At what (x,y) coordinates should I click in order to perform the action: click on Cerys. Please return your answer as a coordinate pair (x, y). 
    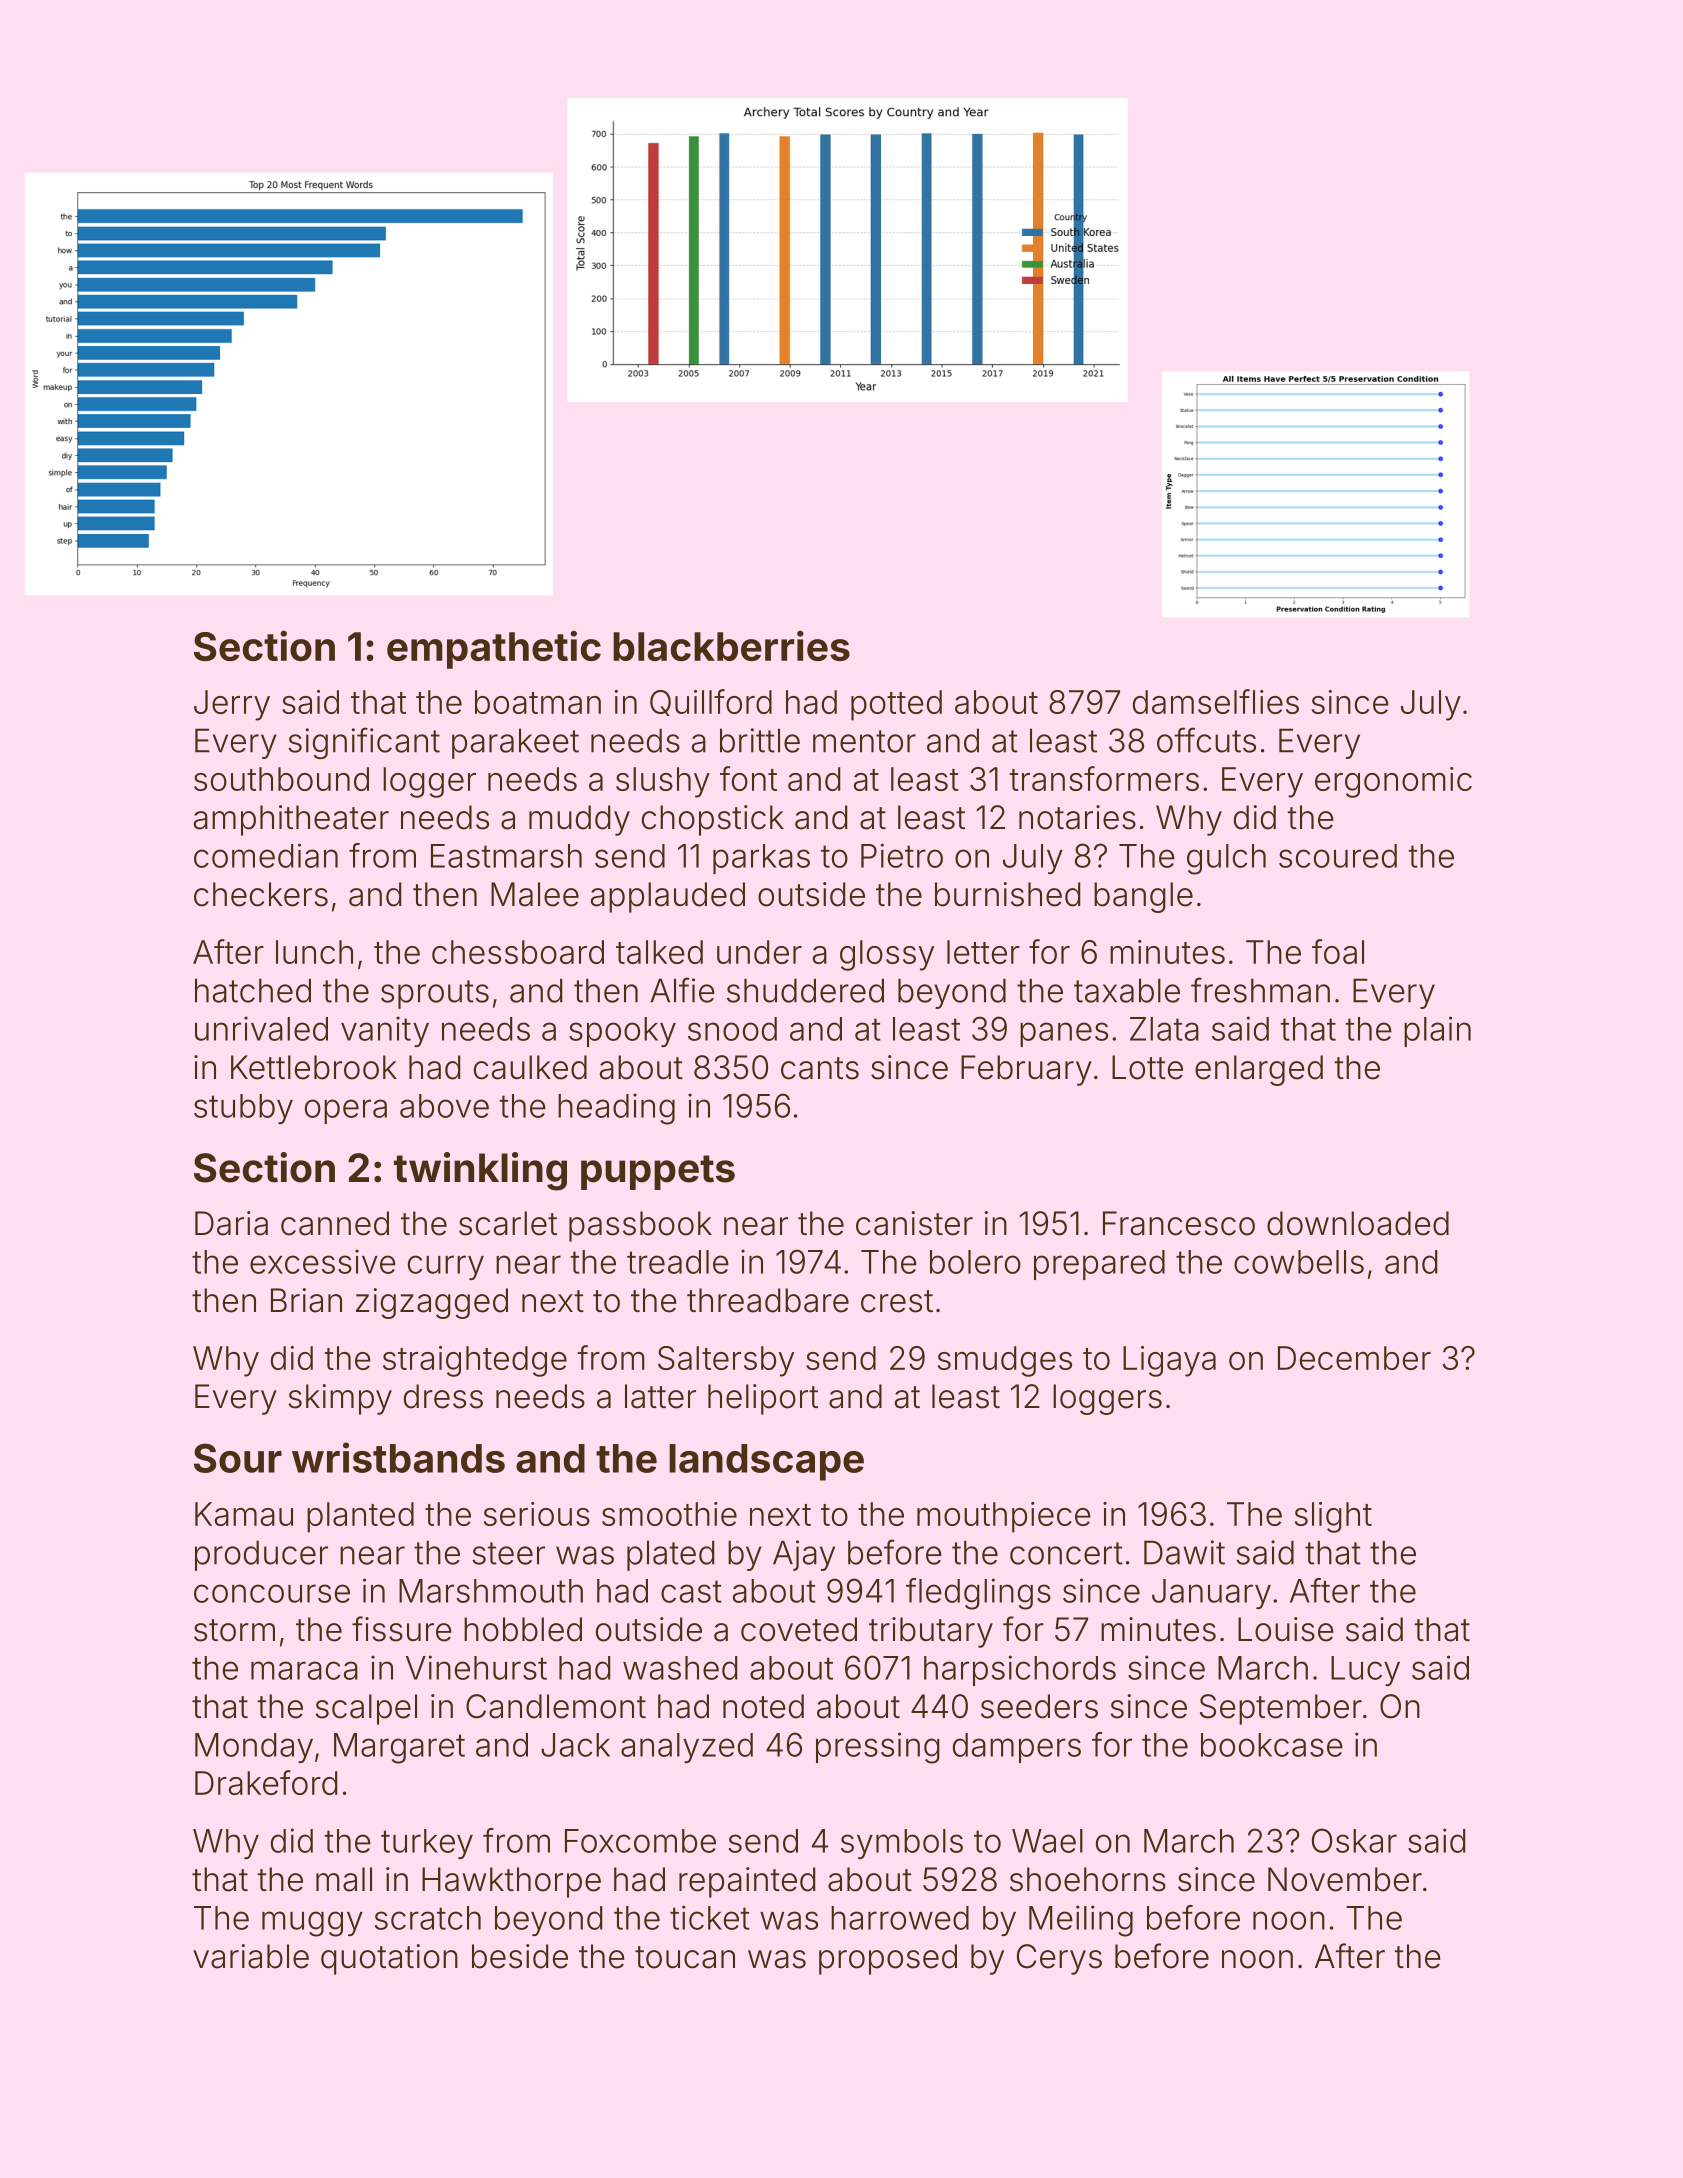
    Looking at the image, I should click on (1059, 1959).
